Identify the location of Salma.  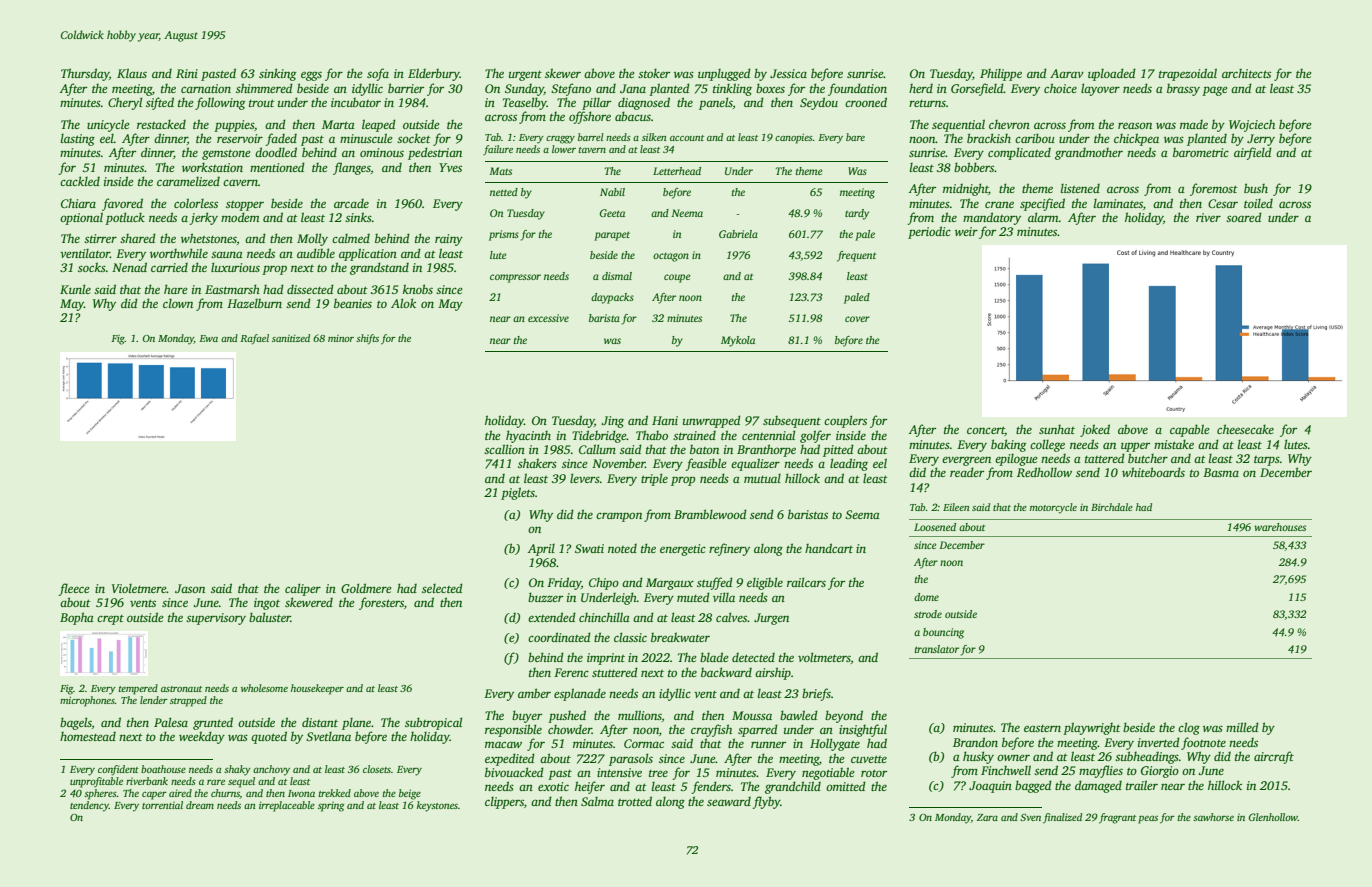
(597, 801).
